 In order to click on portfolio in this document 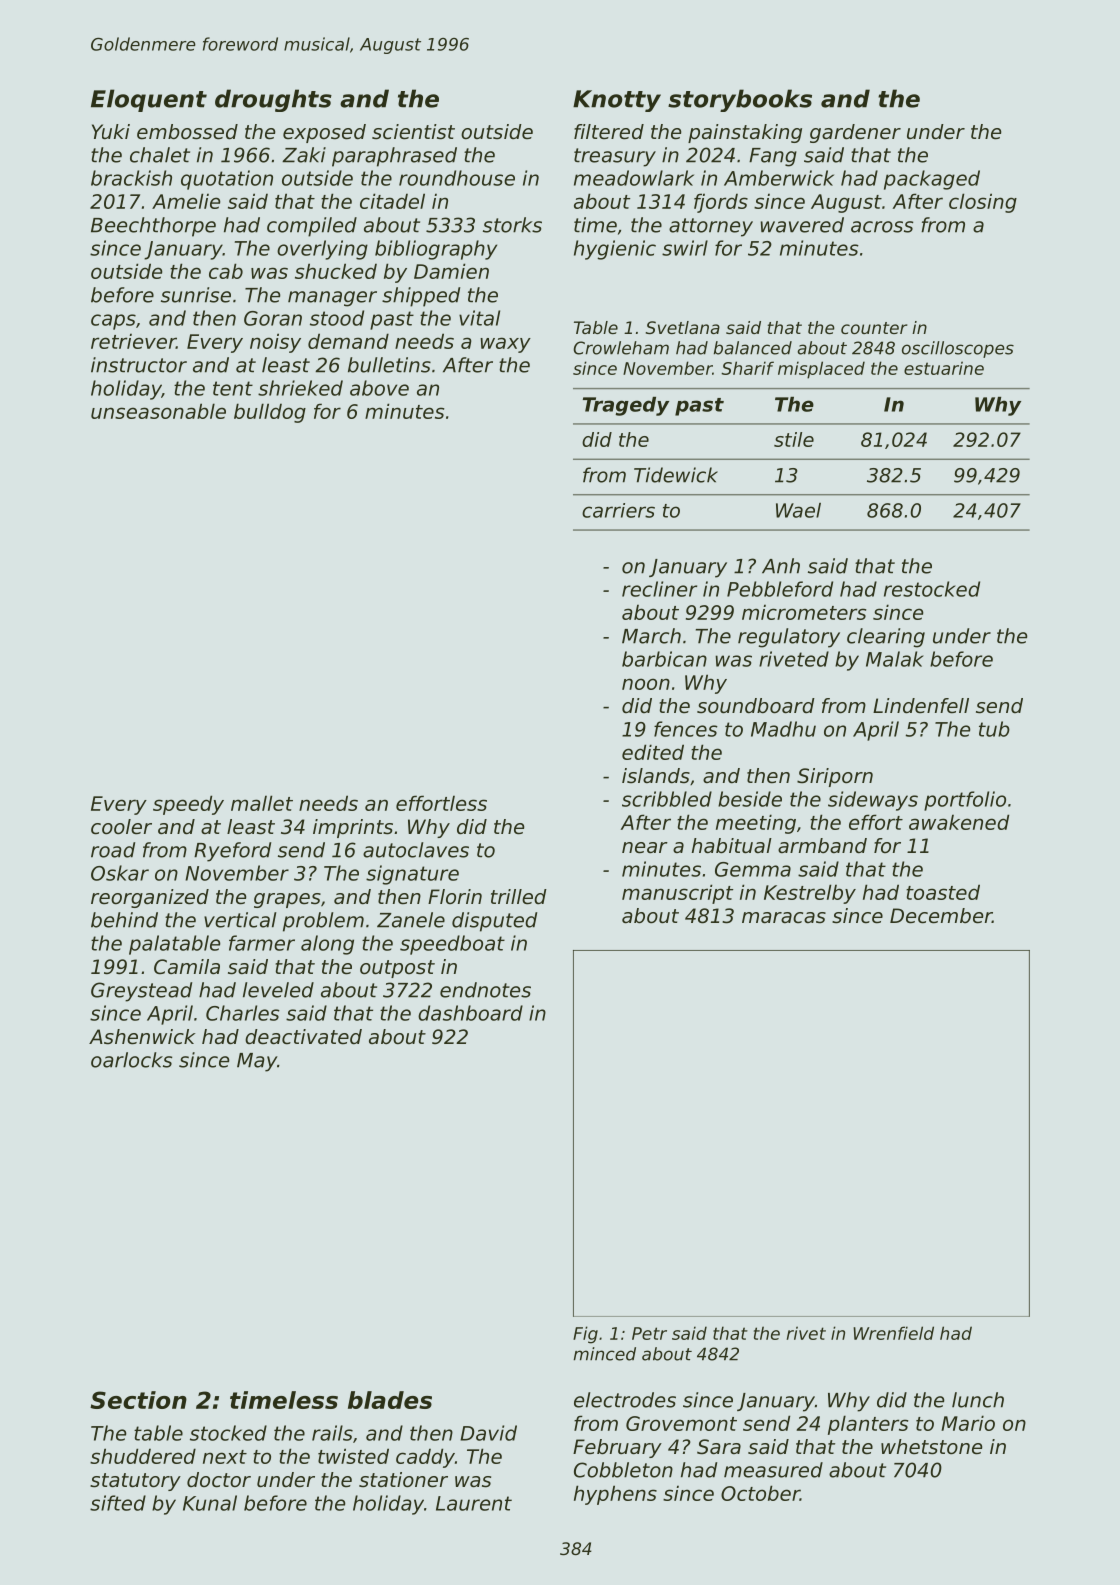, I will do `click(965, 801)`.
